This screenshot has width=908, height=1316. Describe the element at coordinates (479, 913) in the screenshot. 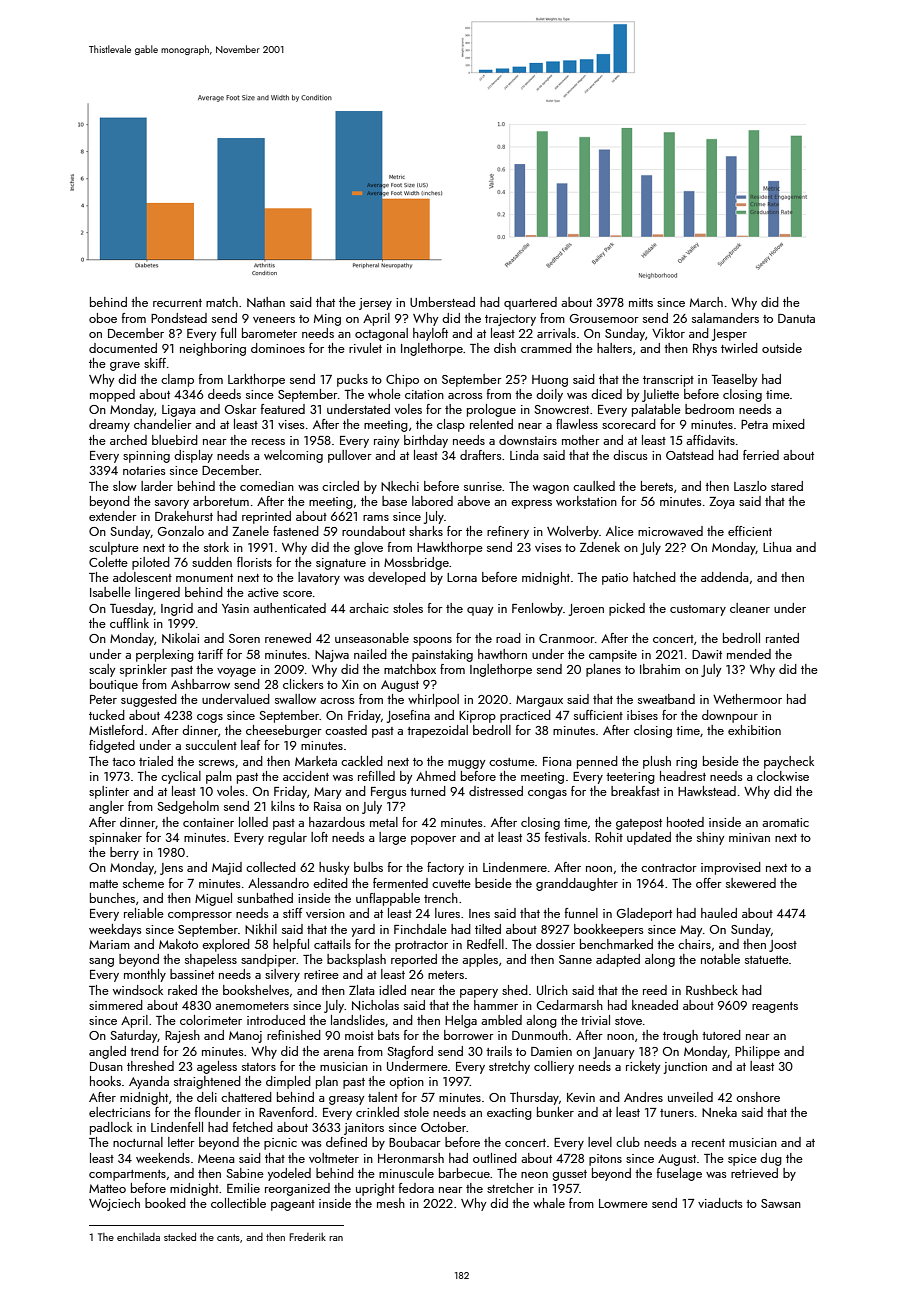

I see `Ines` at that location.
